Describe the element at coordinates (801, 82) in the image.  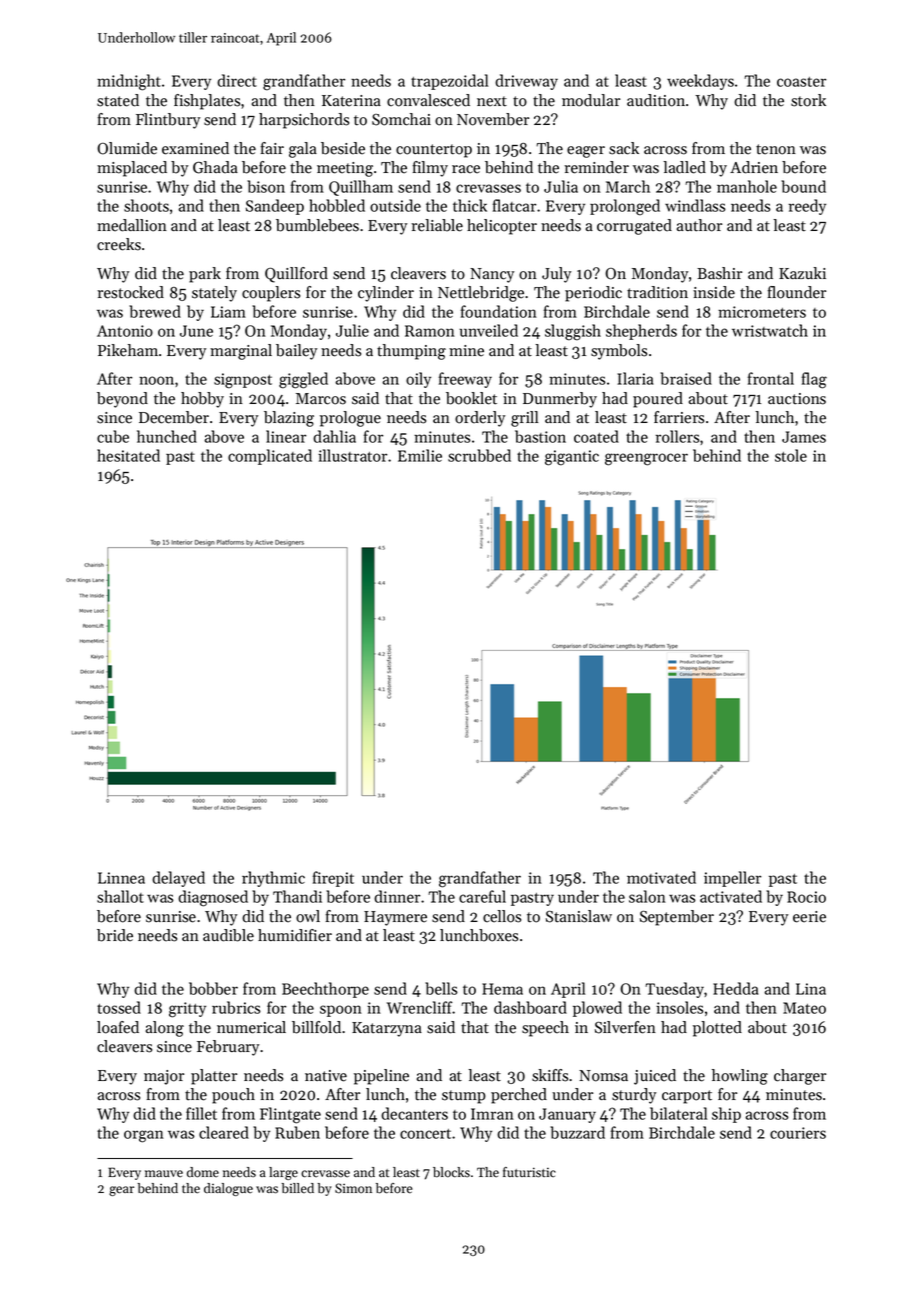
I see `coaster` at that location.
